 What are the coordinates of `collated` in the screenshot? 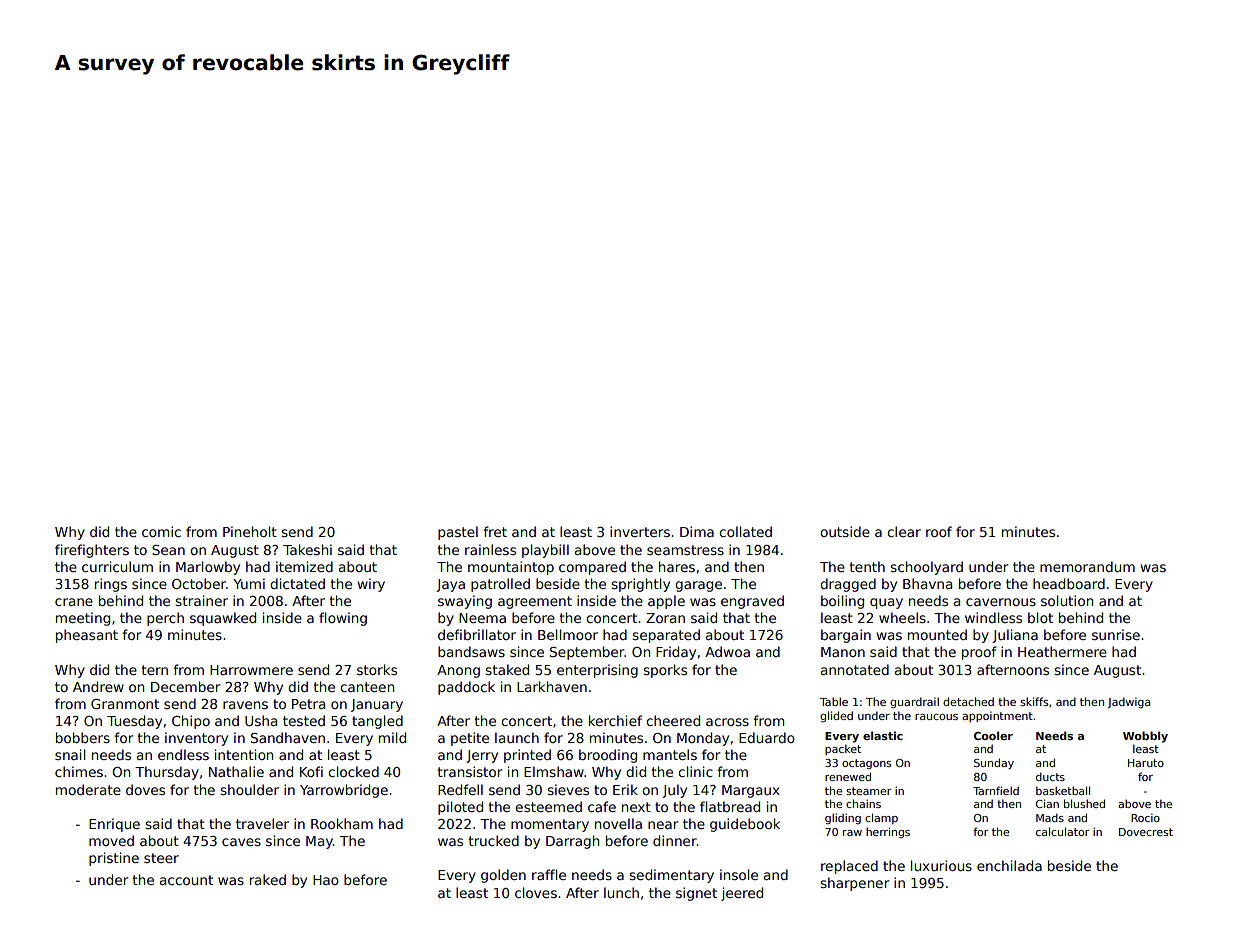 It's located at (745, 531).
